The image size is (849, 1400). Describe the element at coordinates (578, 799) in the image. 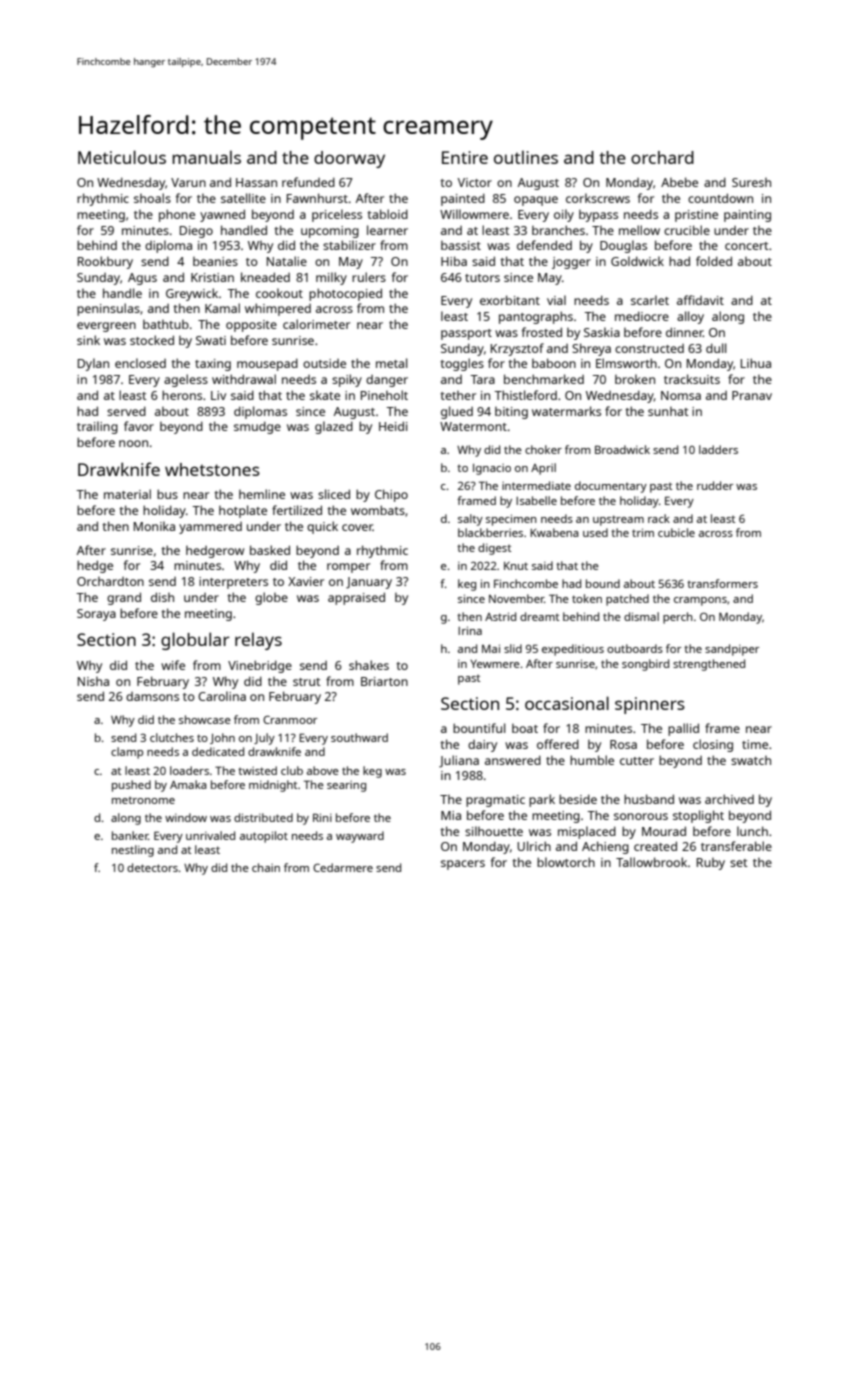

I see `beside` at that location.
